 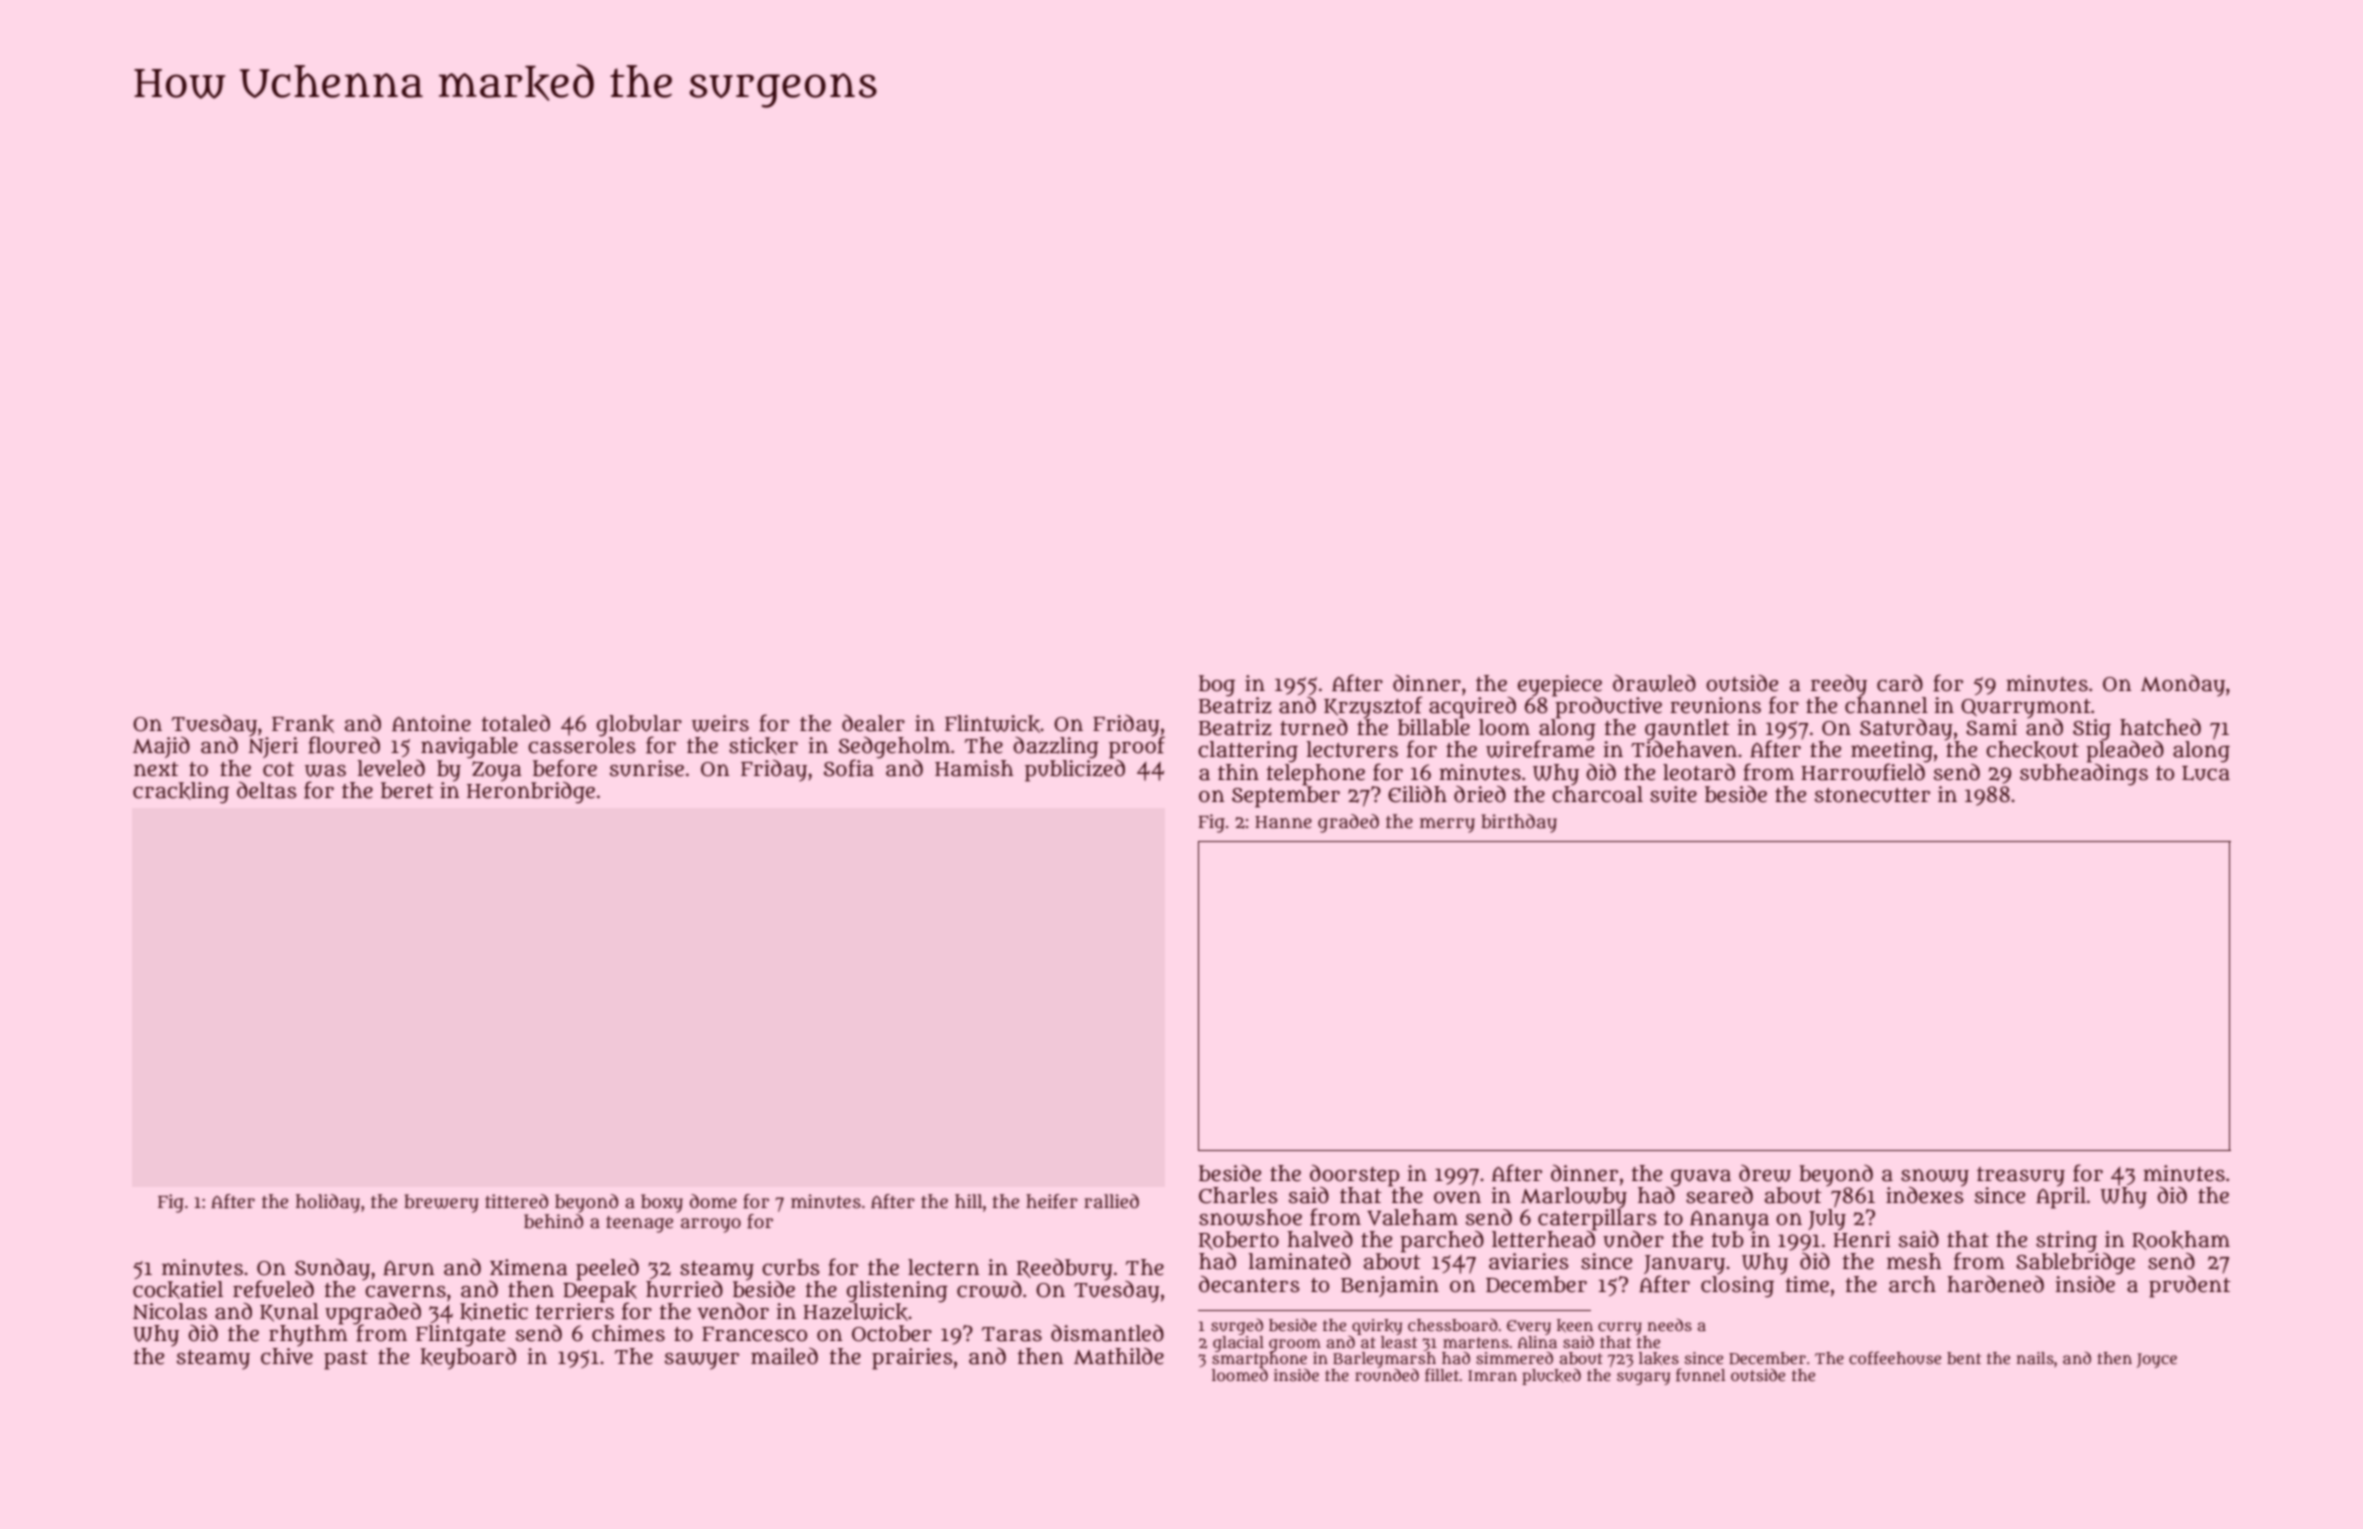 What do you see at coordinates (1447, 825) in the screenshot?
I see `merry` at bounding box center [1447, 825].
